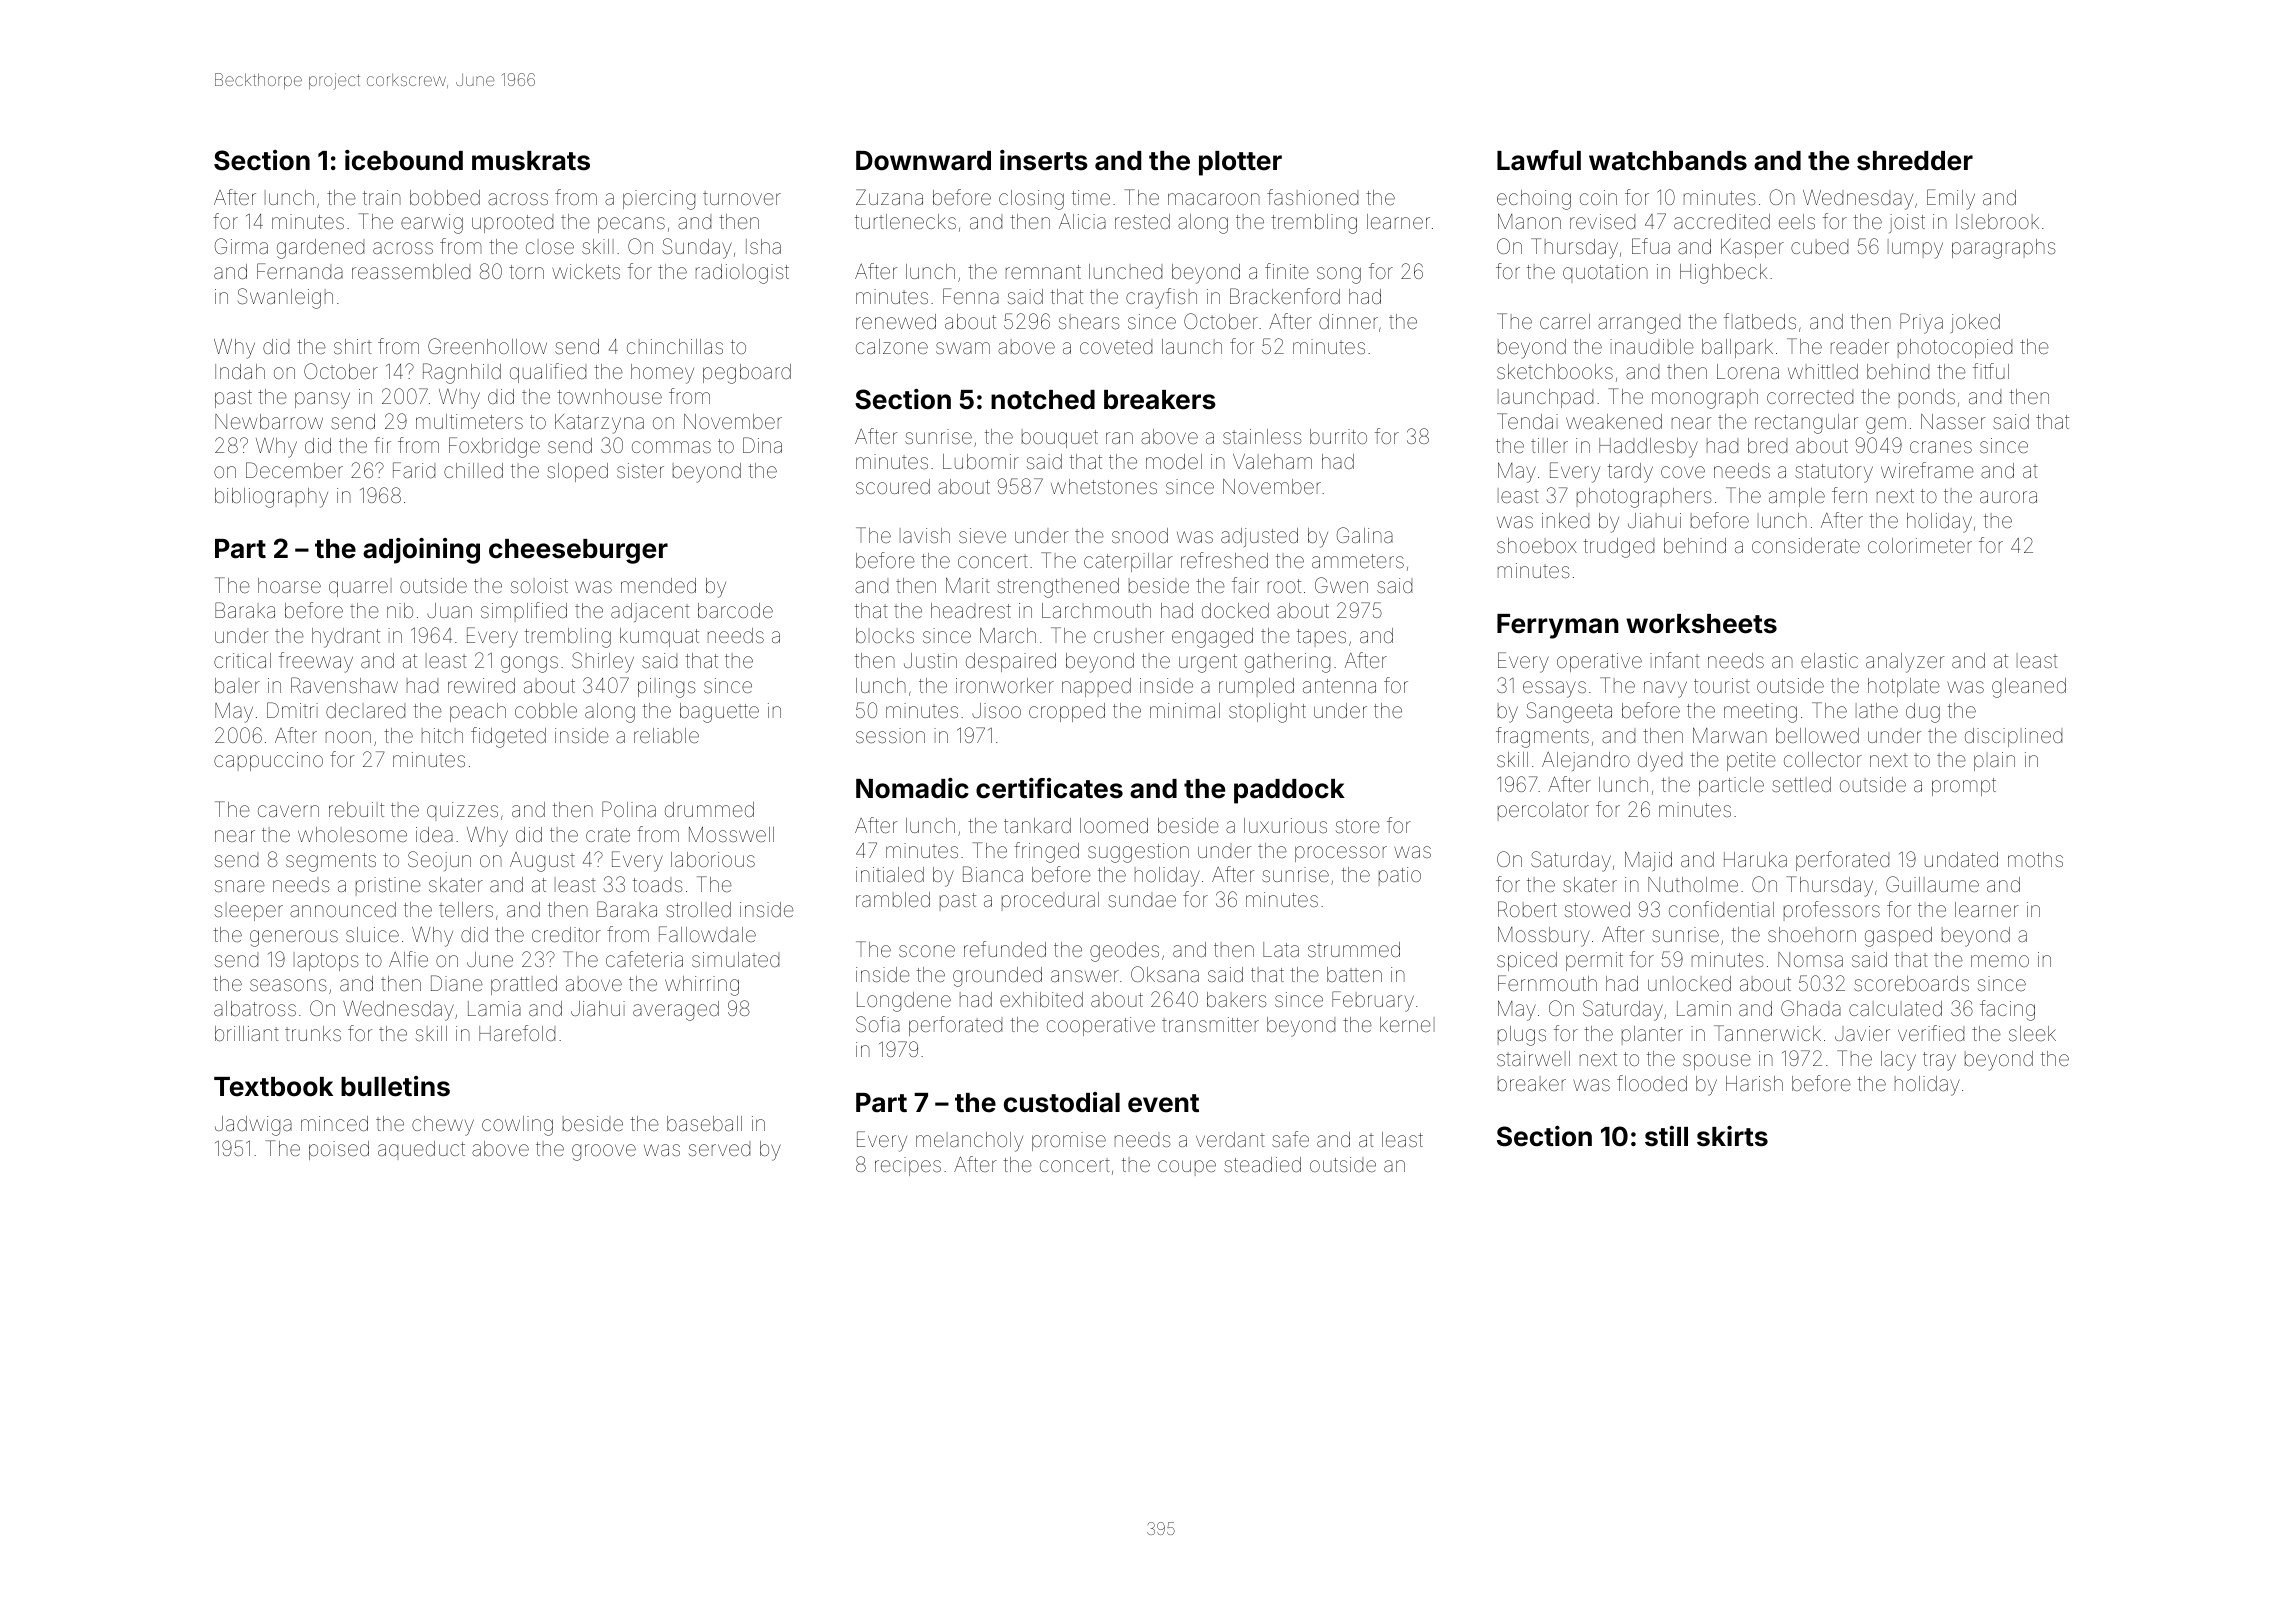 Image resolution: width=2292 pixels, height=1620 pixels. What do you see at coordinates (1267, 713) in the screenshot?
I see `stoplight` at bounding box center [1267, 713].
